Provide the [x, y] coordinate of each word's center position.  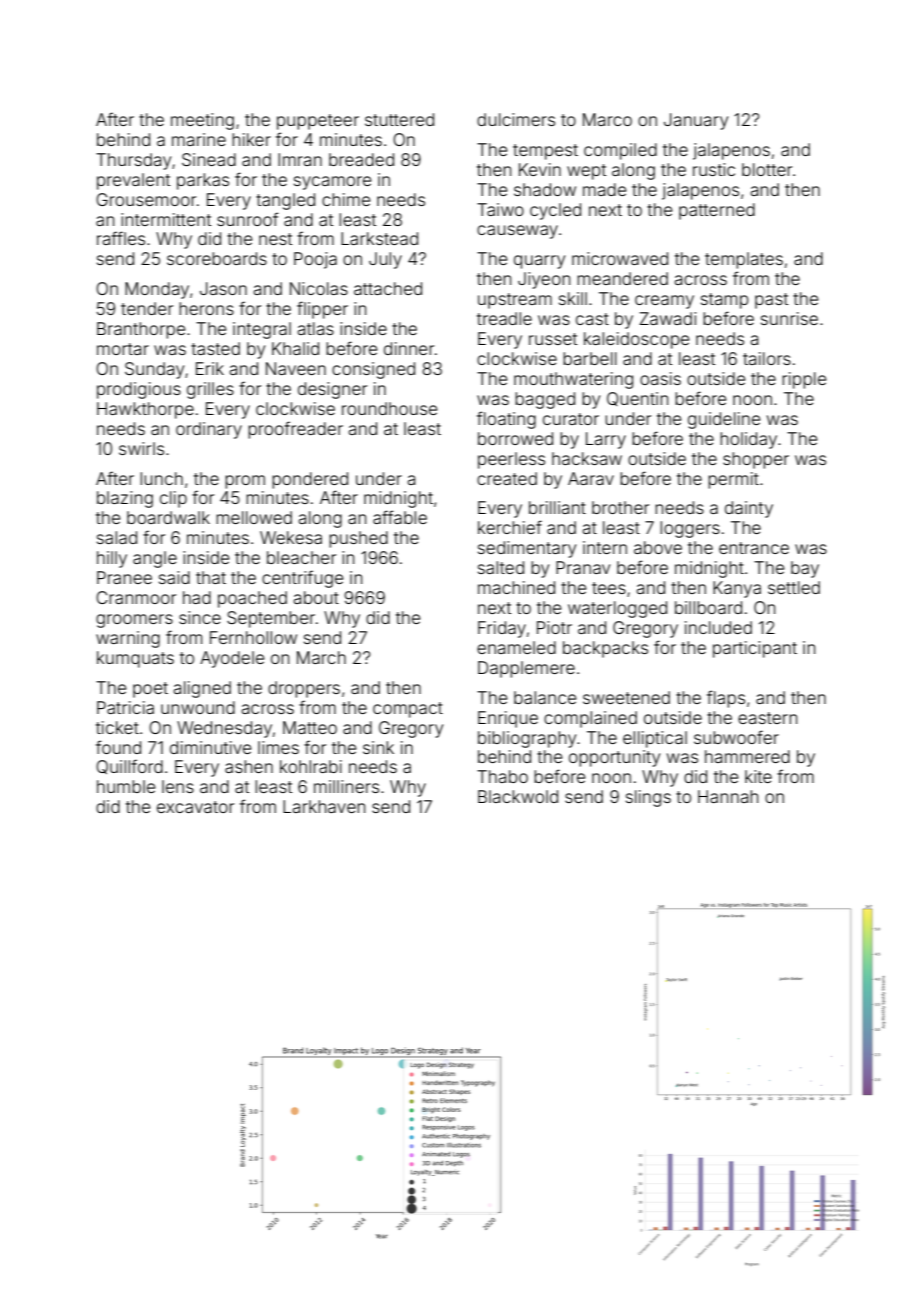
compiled [620, 151]
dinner [409, 348]
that [211, 577]
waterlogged [617, 609]
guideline [724, 420]
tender [147, 308]
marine [199, 139]
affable [400, 517]
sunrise [789, 318]
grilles [210, 390]
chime [346, 199]
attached [388, 288]
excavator [195, 807]
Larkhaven [324, 806]
